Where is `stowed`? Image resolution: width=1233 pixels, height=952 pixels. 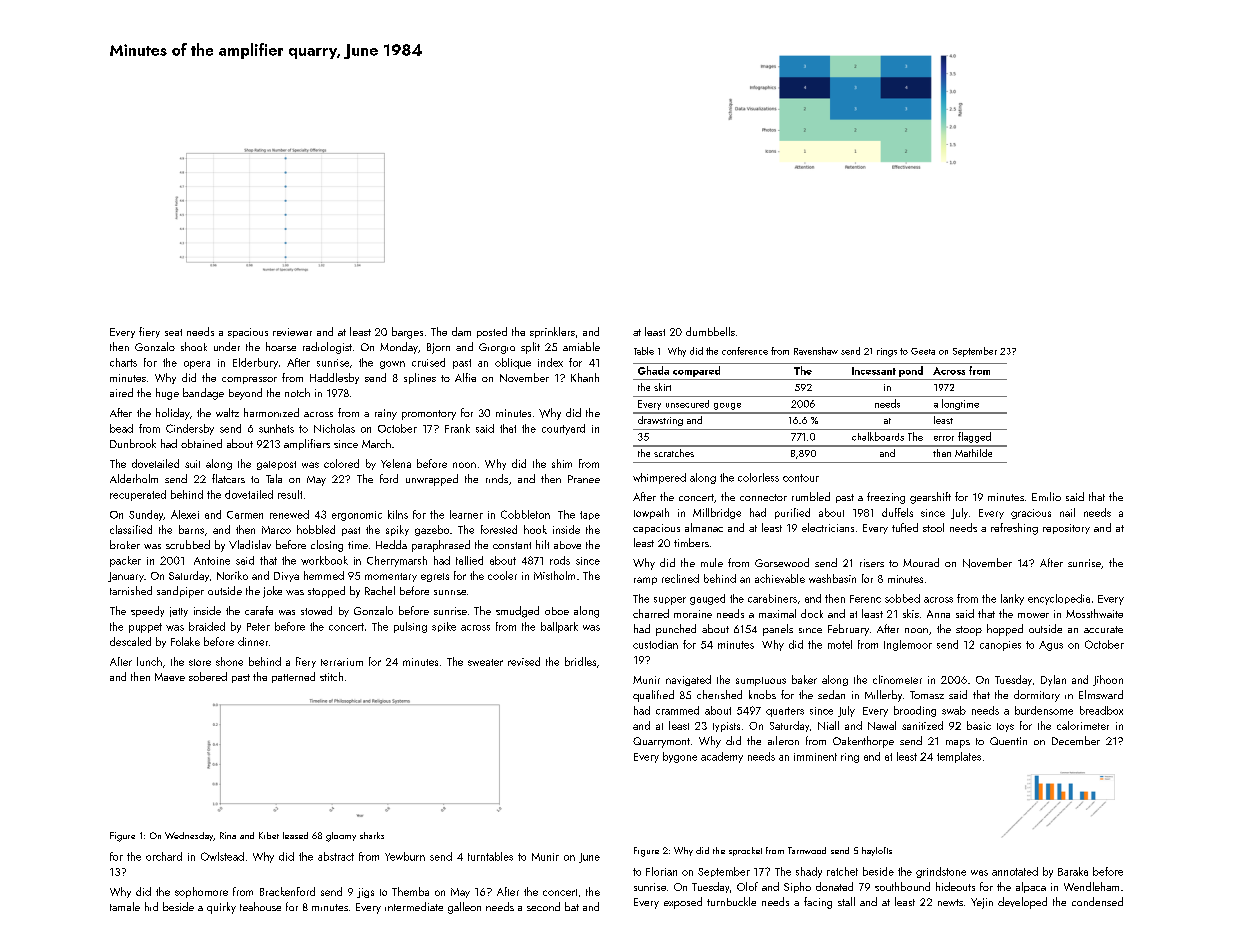 stowed is located at coordinates (316, 610).
